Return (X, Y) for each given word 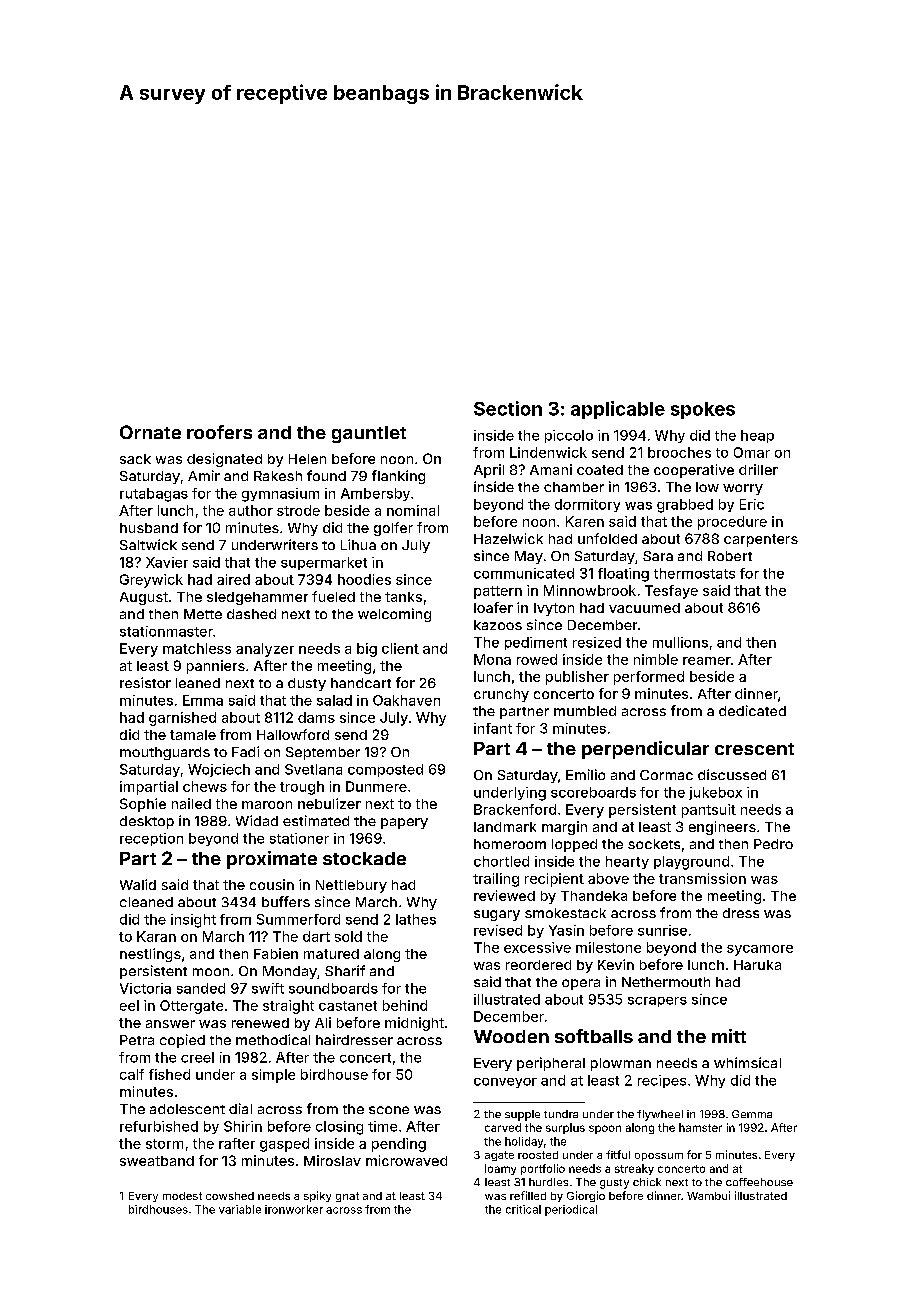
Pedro (773, 844)
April (489, 471)
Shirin (243, 1126)
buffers (286, 901)
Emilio (585, 774)
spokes (703, 410)
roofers (219, 432)
